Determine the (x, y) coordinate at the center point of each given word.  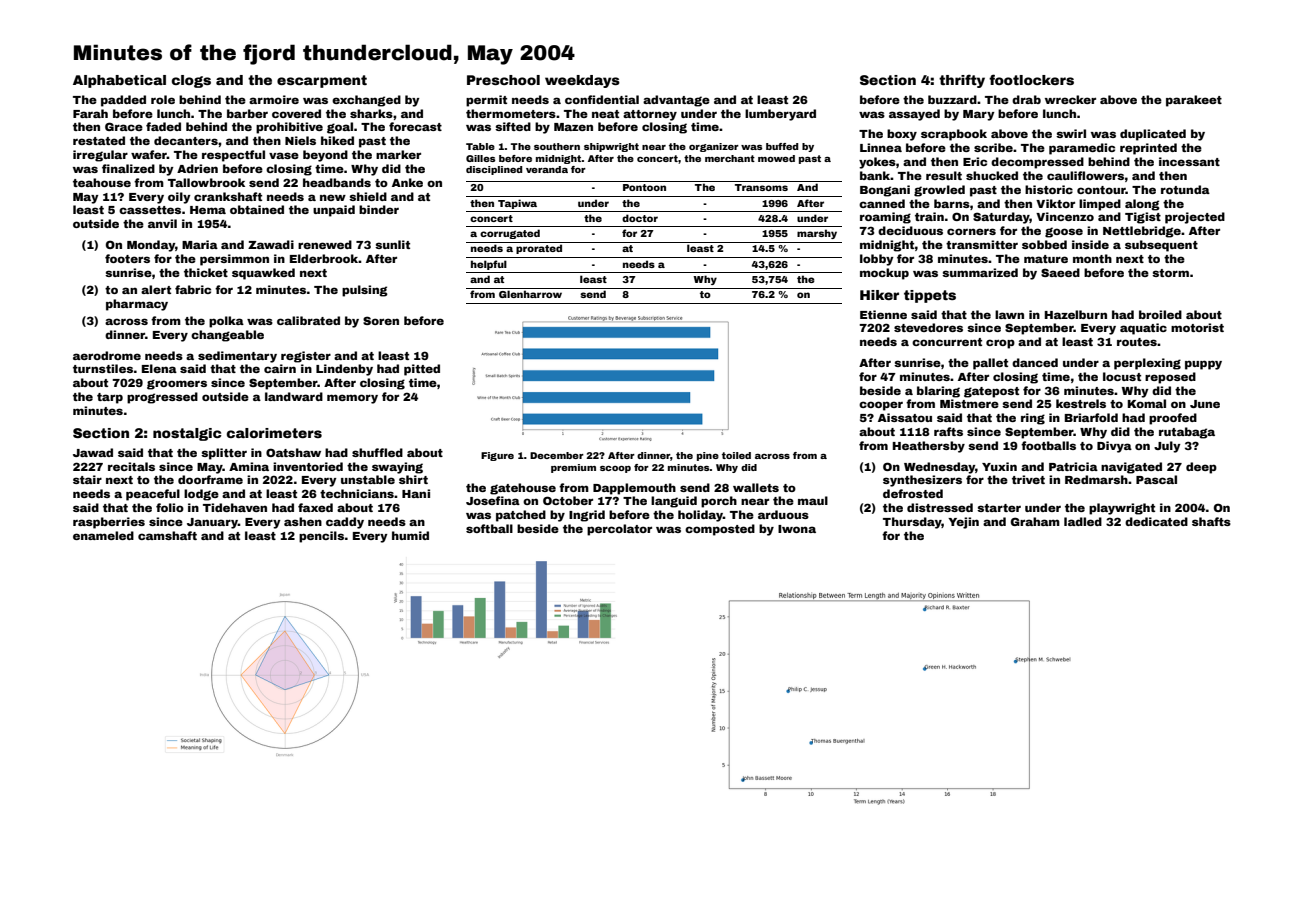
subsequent (1161, 246)
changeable (227, 336)
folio (170, 507)
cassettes (150, 210)
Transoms (761, 187)
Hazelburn (1076, 314)
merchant (730, 158)
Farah (90, 113)
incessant (1189, 161)
